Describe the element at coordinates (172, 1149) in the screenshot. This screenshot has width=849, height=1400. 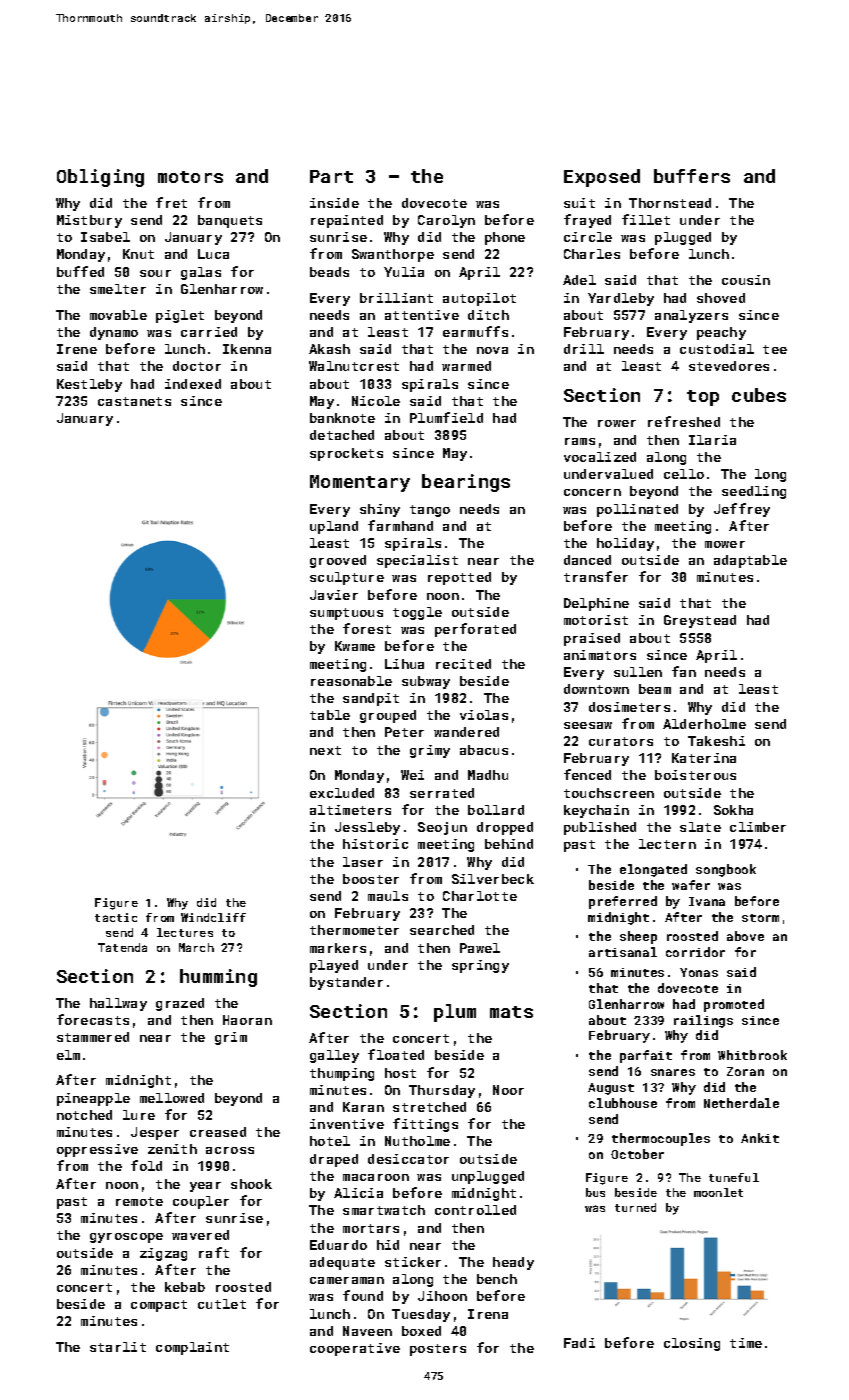
I see `zenith` at that location.
